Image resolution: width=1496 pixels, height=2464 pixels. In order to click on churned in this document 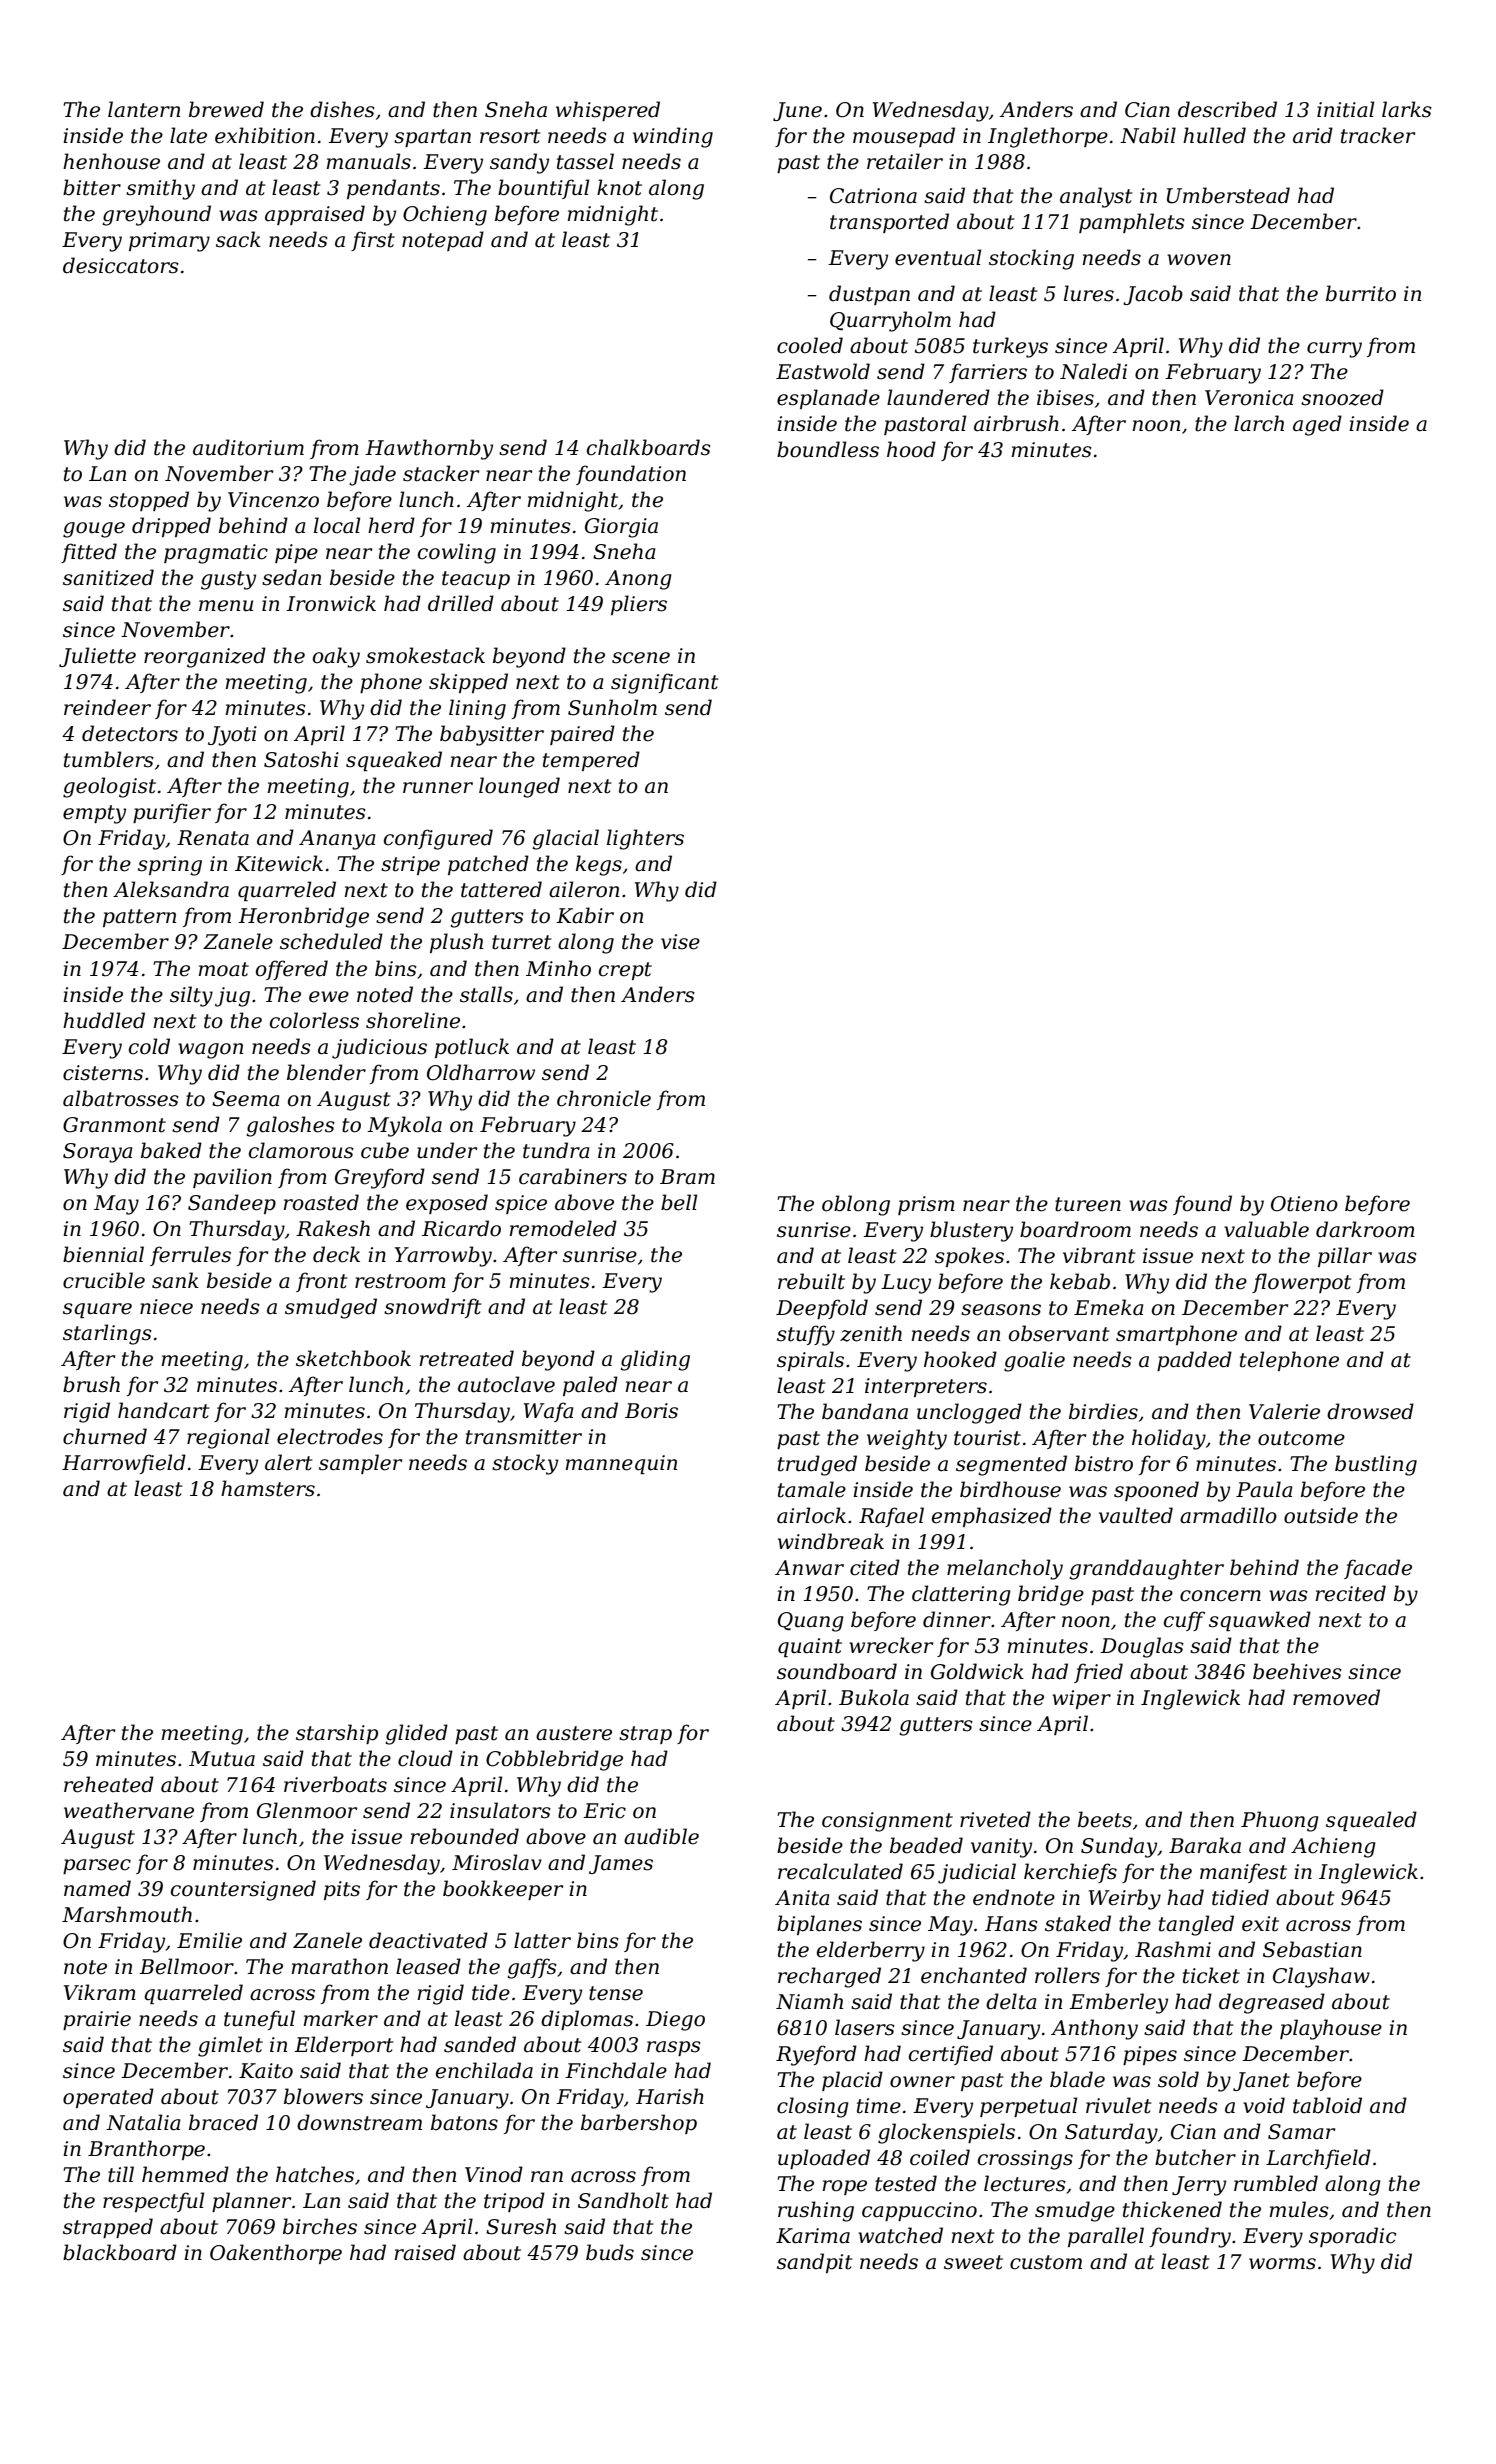, I will do `click(105, 1436)`.
